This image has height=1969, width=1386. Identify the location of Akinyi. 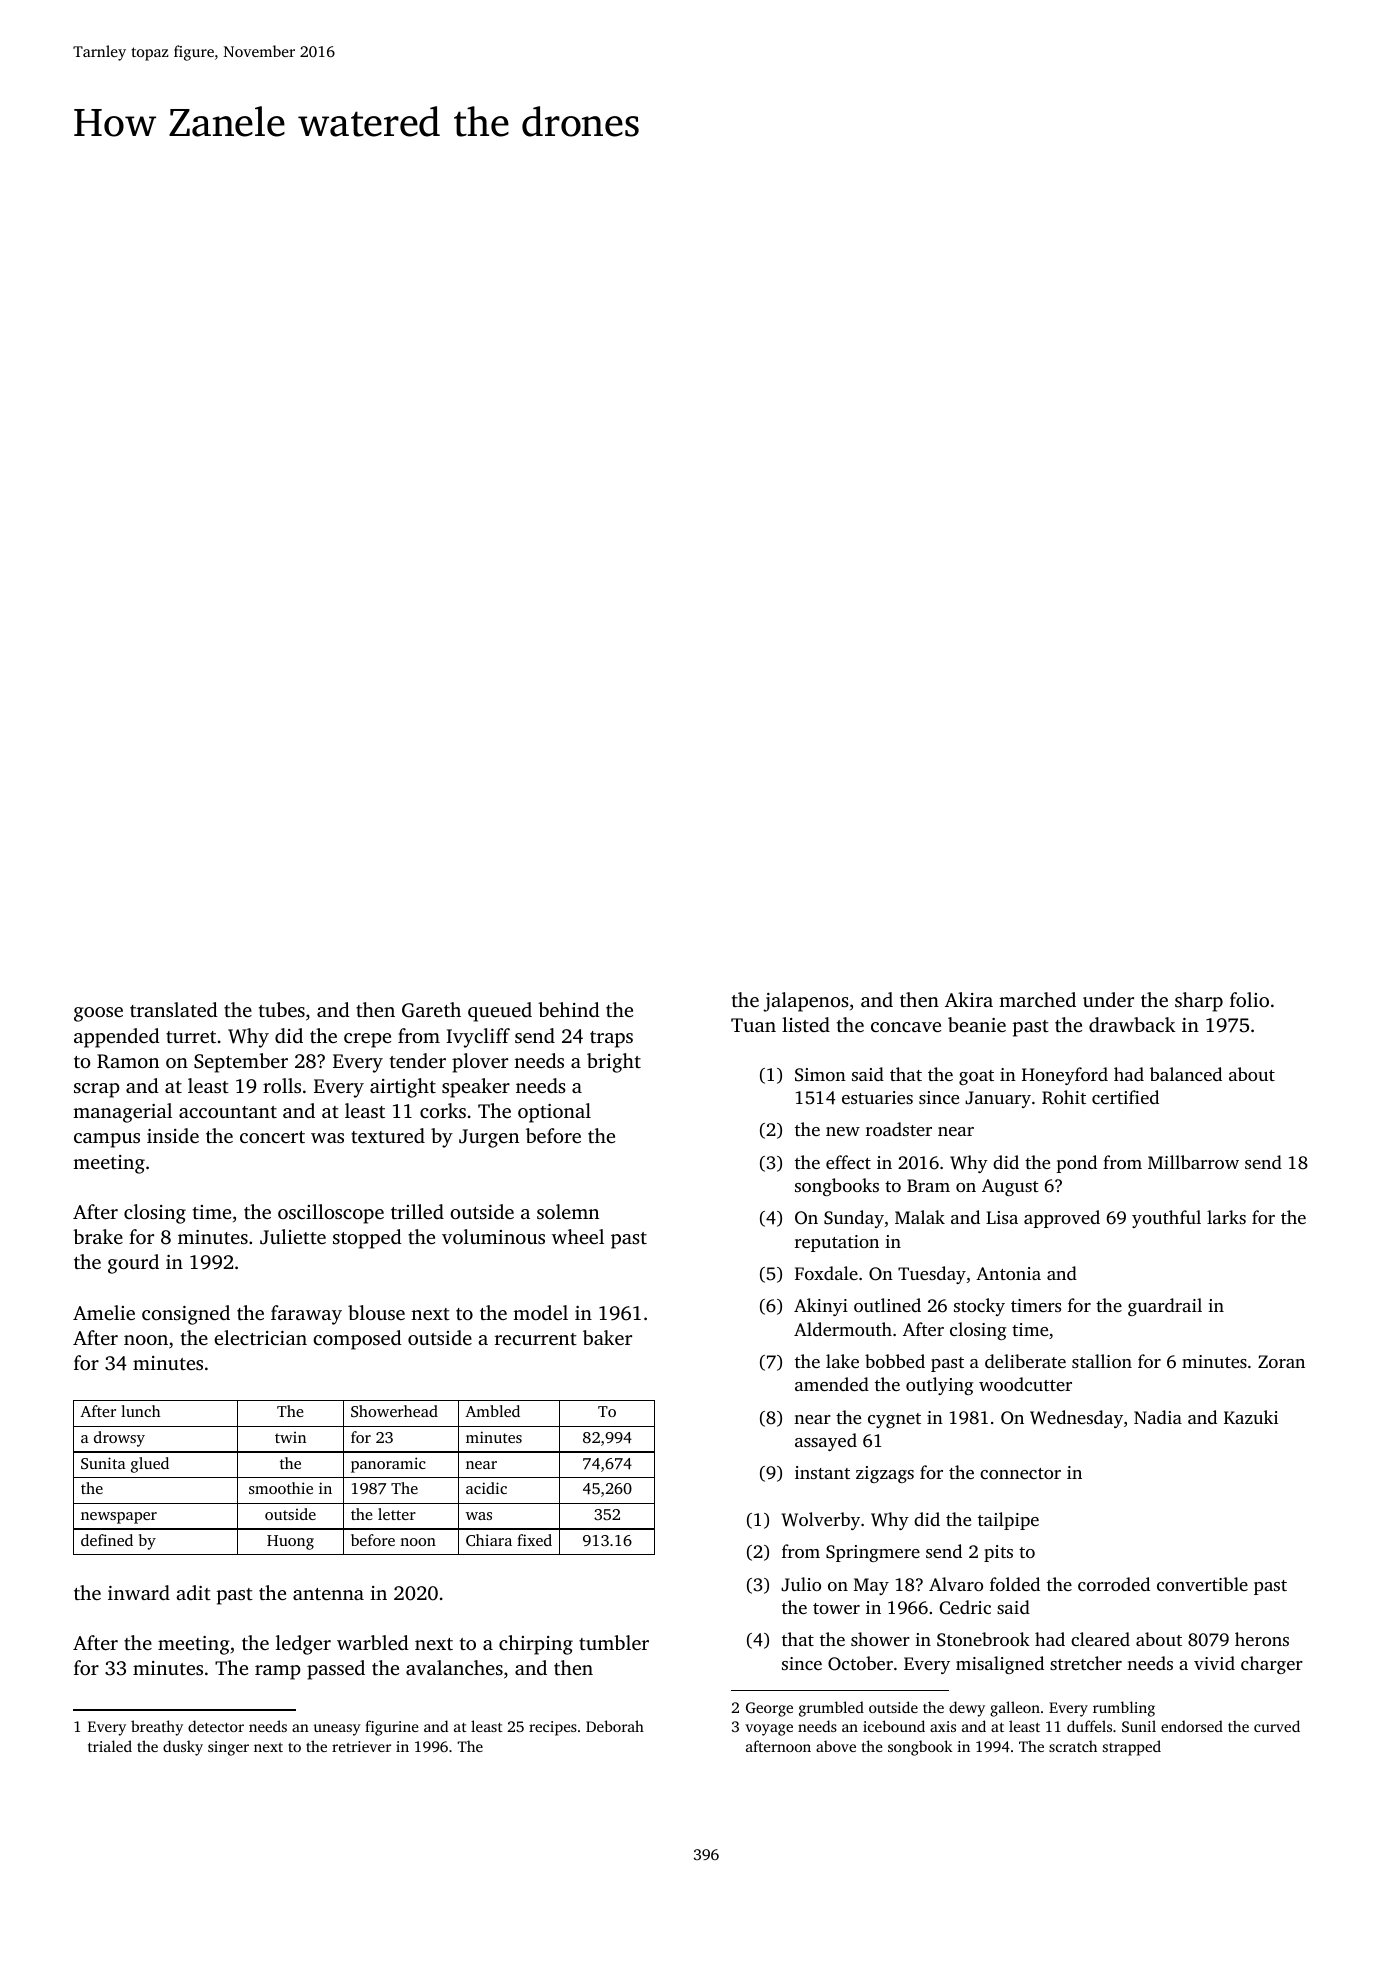
(821, 1307).
